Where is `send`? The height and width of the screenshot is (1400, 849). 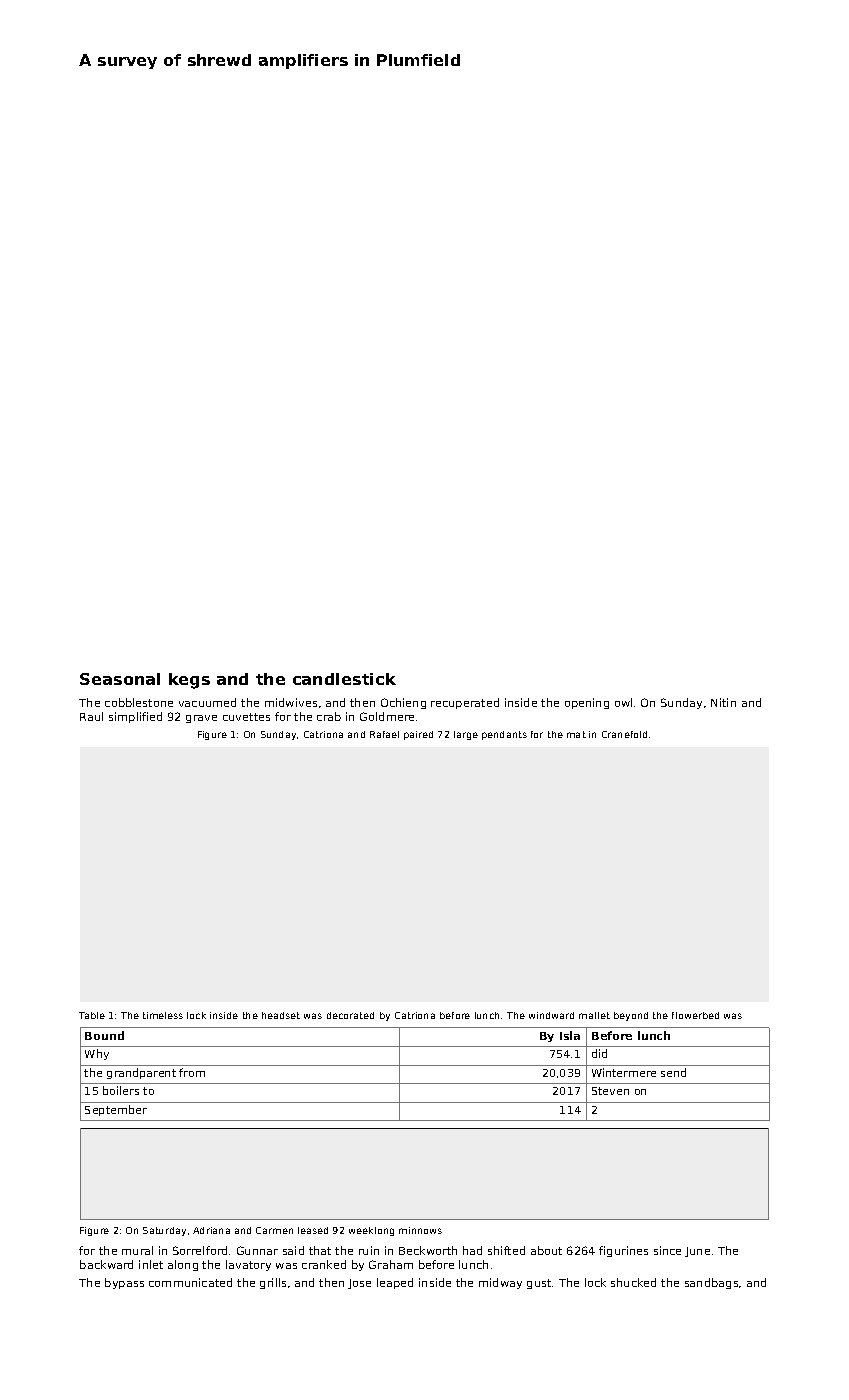
send is located at coordinates (673, 1072).
